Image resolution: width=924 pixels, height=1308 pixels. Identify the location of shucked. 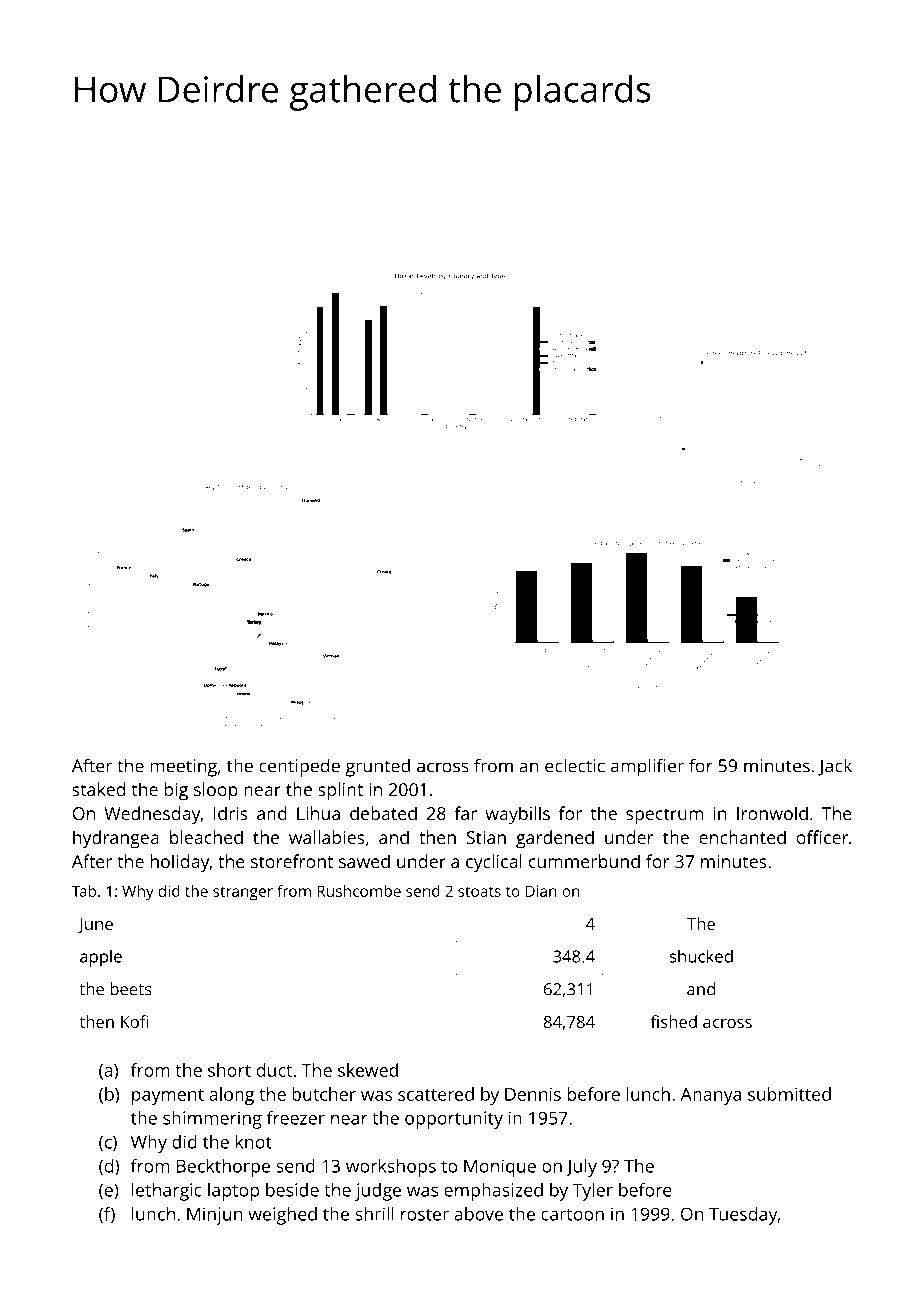
(701, 956).
